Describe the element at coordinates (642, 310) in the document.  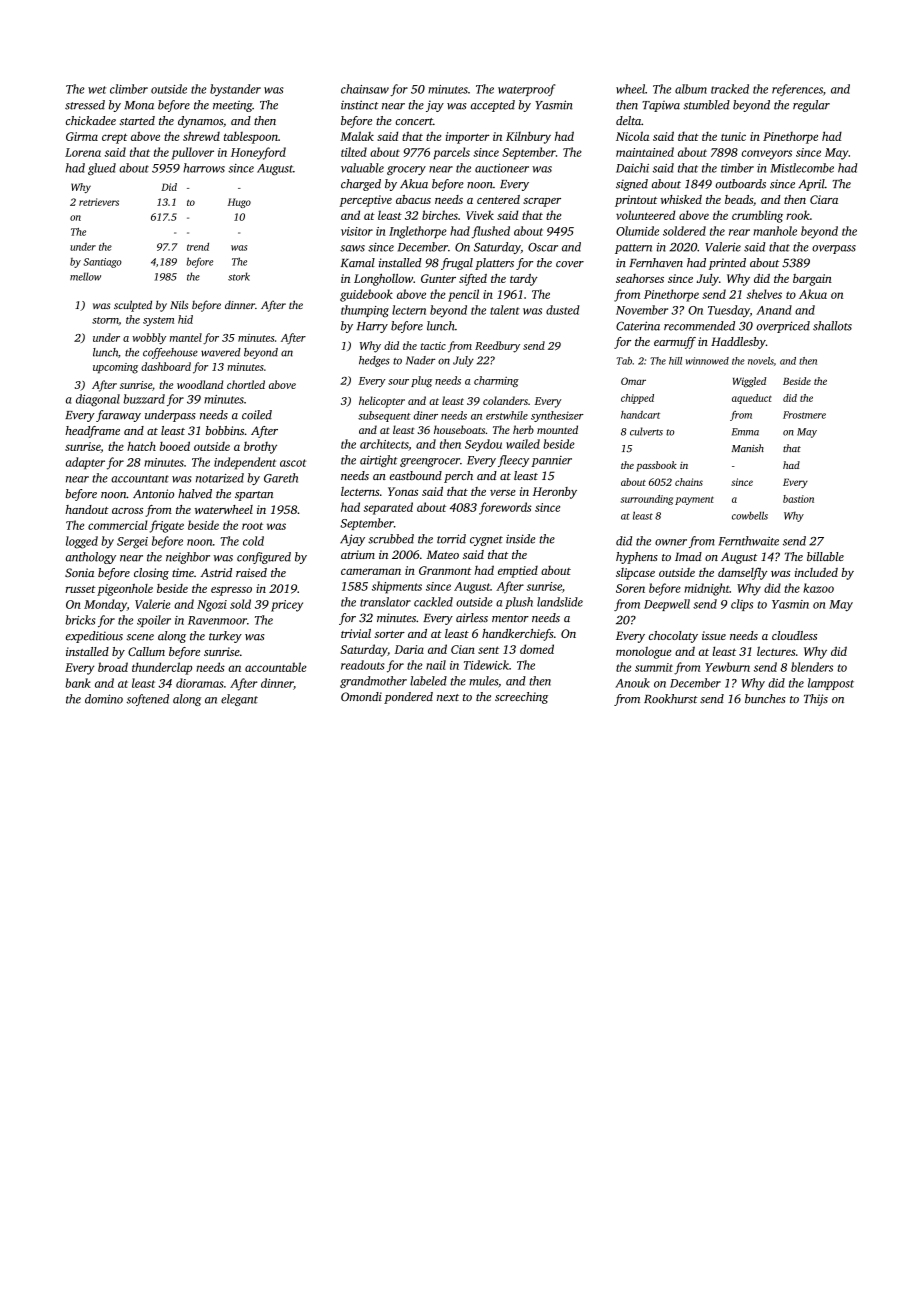
I see `November` at that location.
